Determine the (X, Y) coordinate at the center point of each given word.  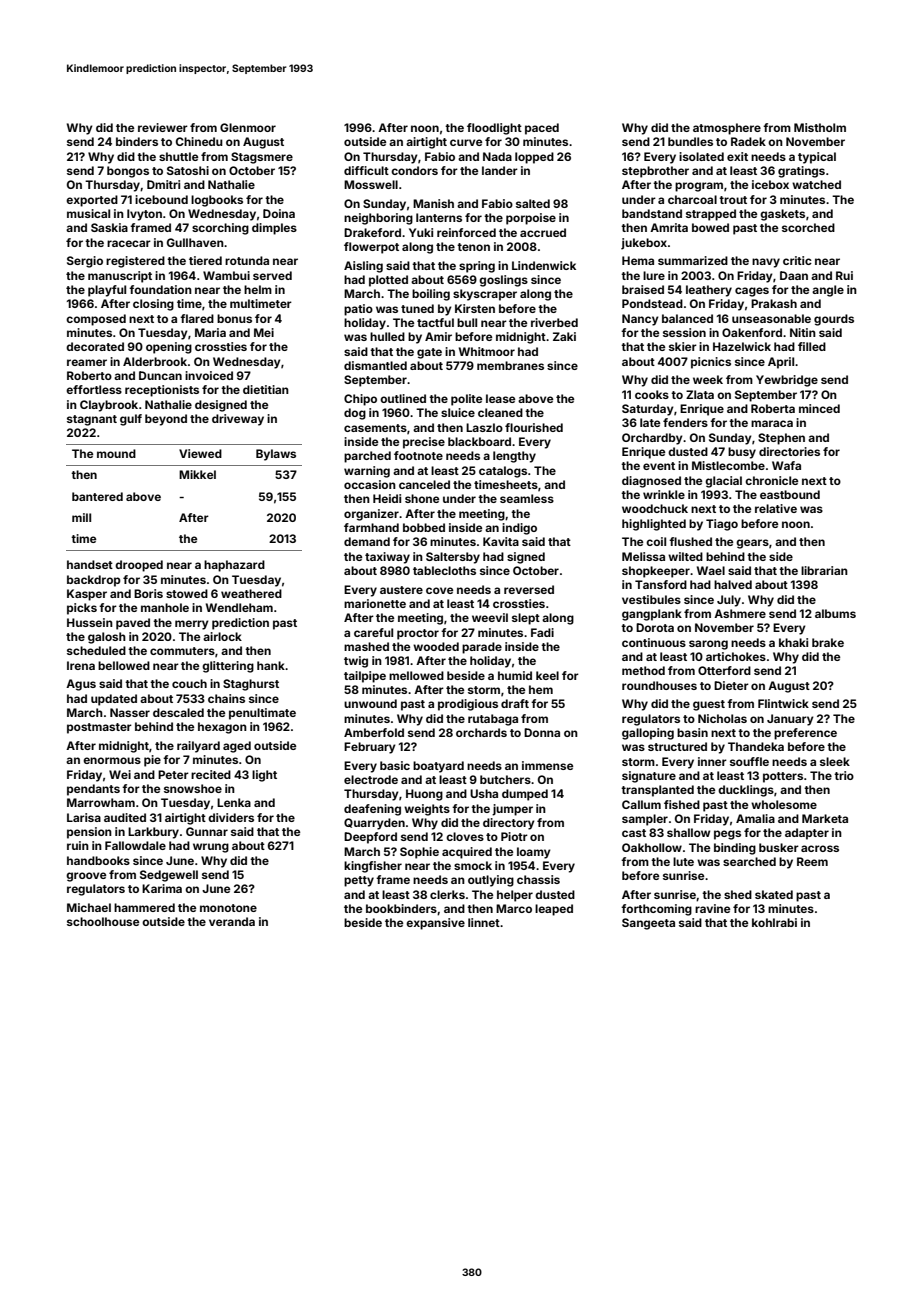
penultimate (262, 714)
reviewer (163, 127)
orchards (481, 732)
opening (169, 348)
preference (805, 734)
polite (466, 400)
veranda (232, 921)
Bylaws (276, 455)
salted (533, 203)
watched (816, 184)
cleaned (500, 412)
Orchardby (652, 439)
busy (742, 453)
